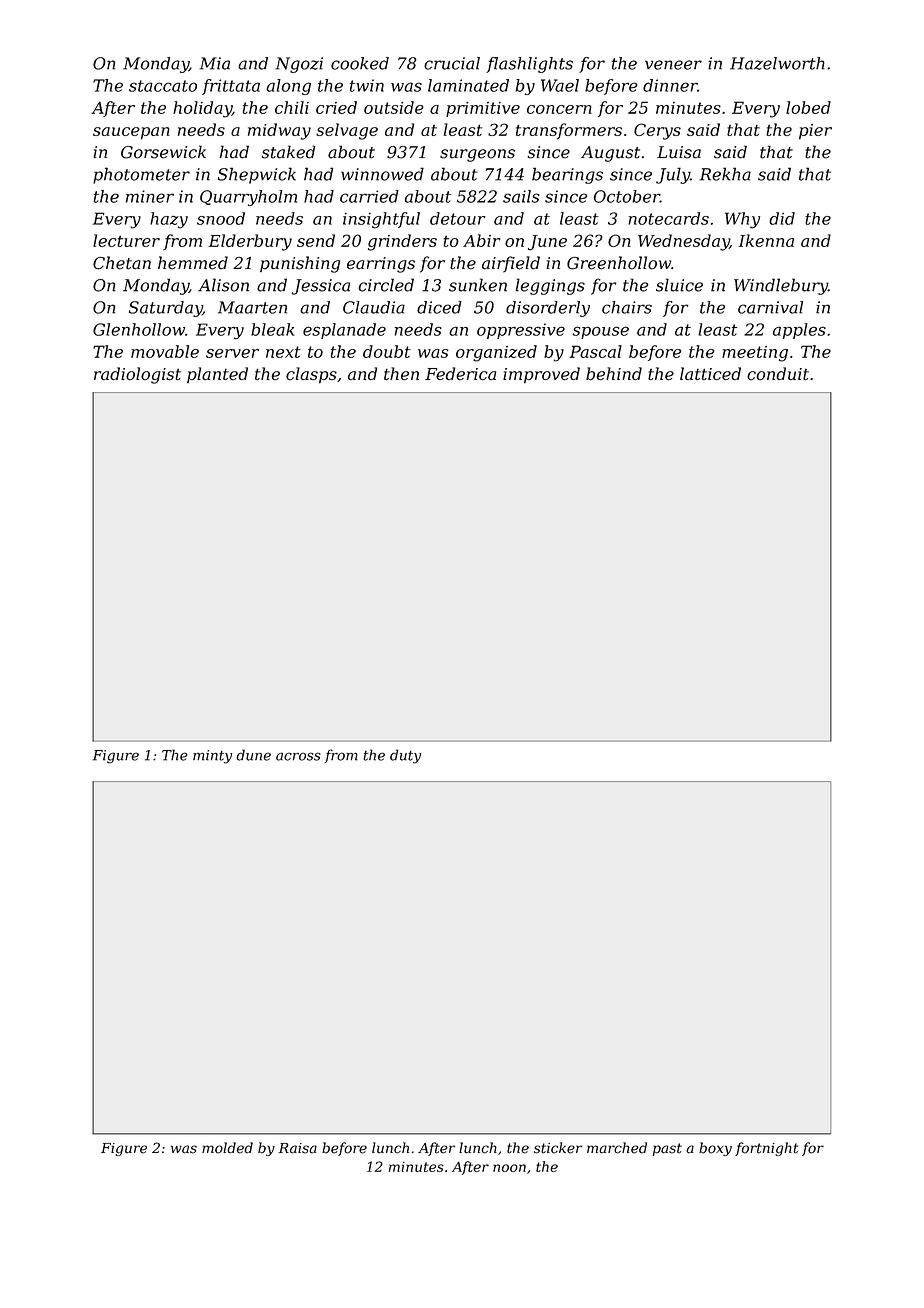 The image size is (924, 1308). What do you see at coordinates (548, 309) in the page?
I see `disorderly` at bounding box center [548, 309].
